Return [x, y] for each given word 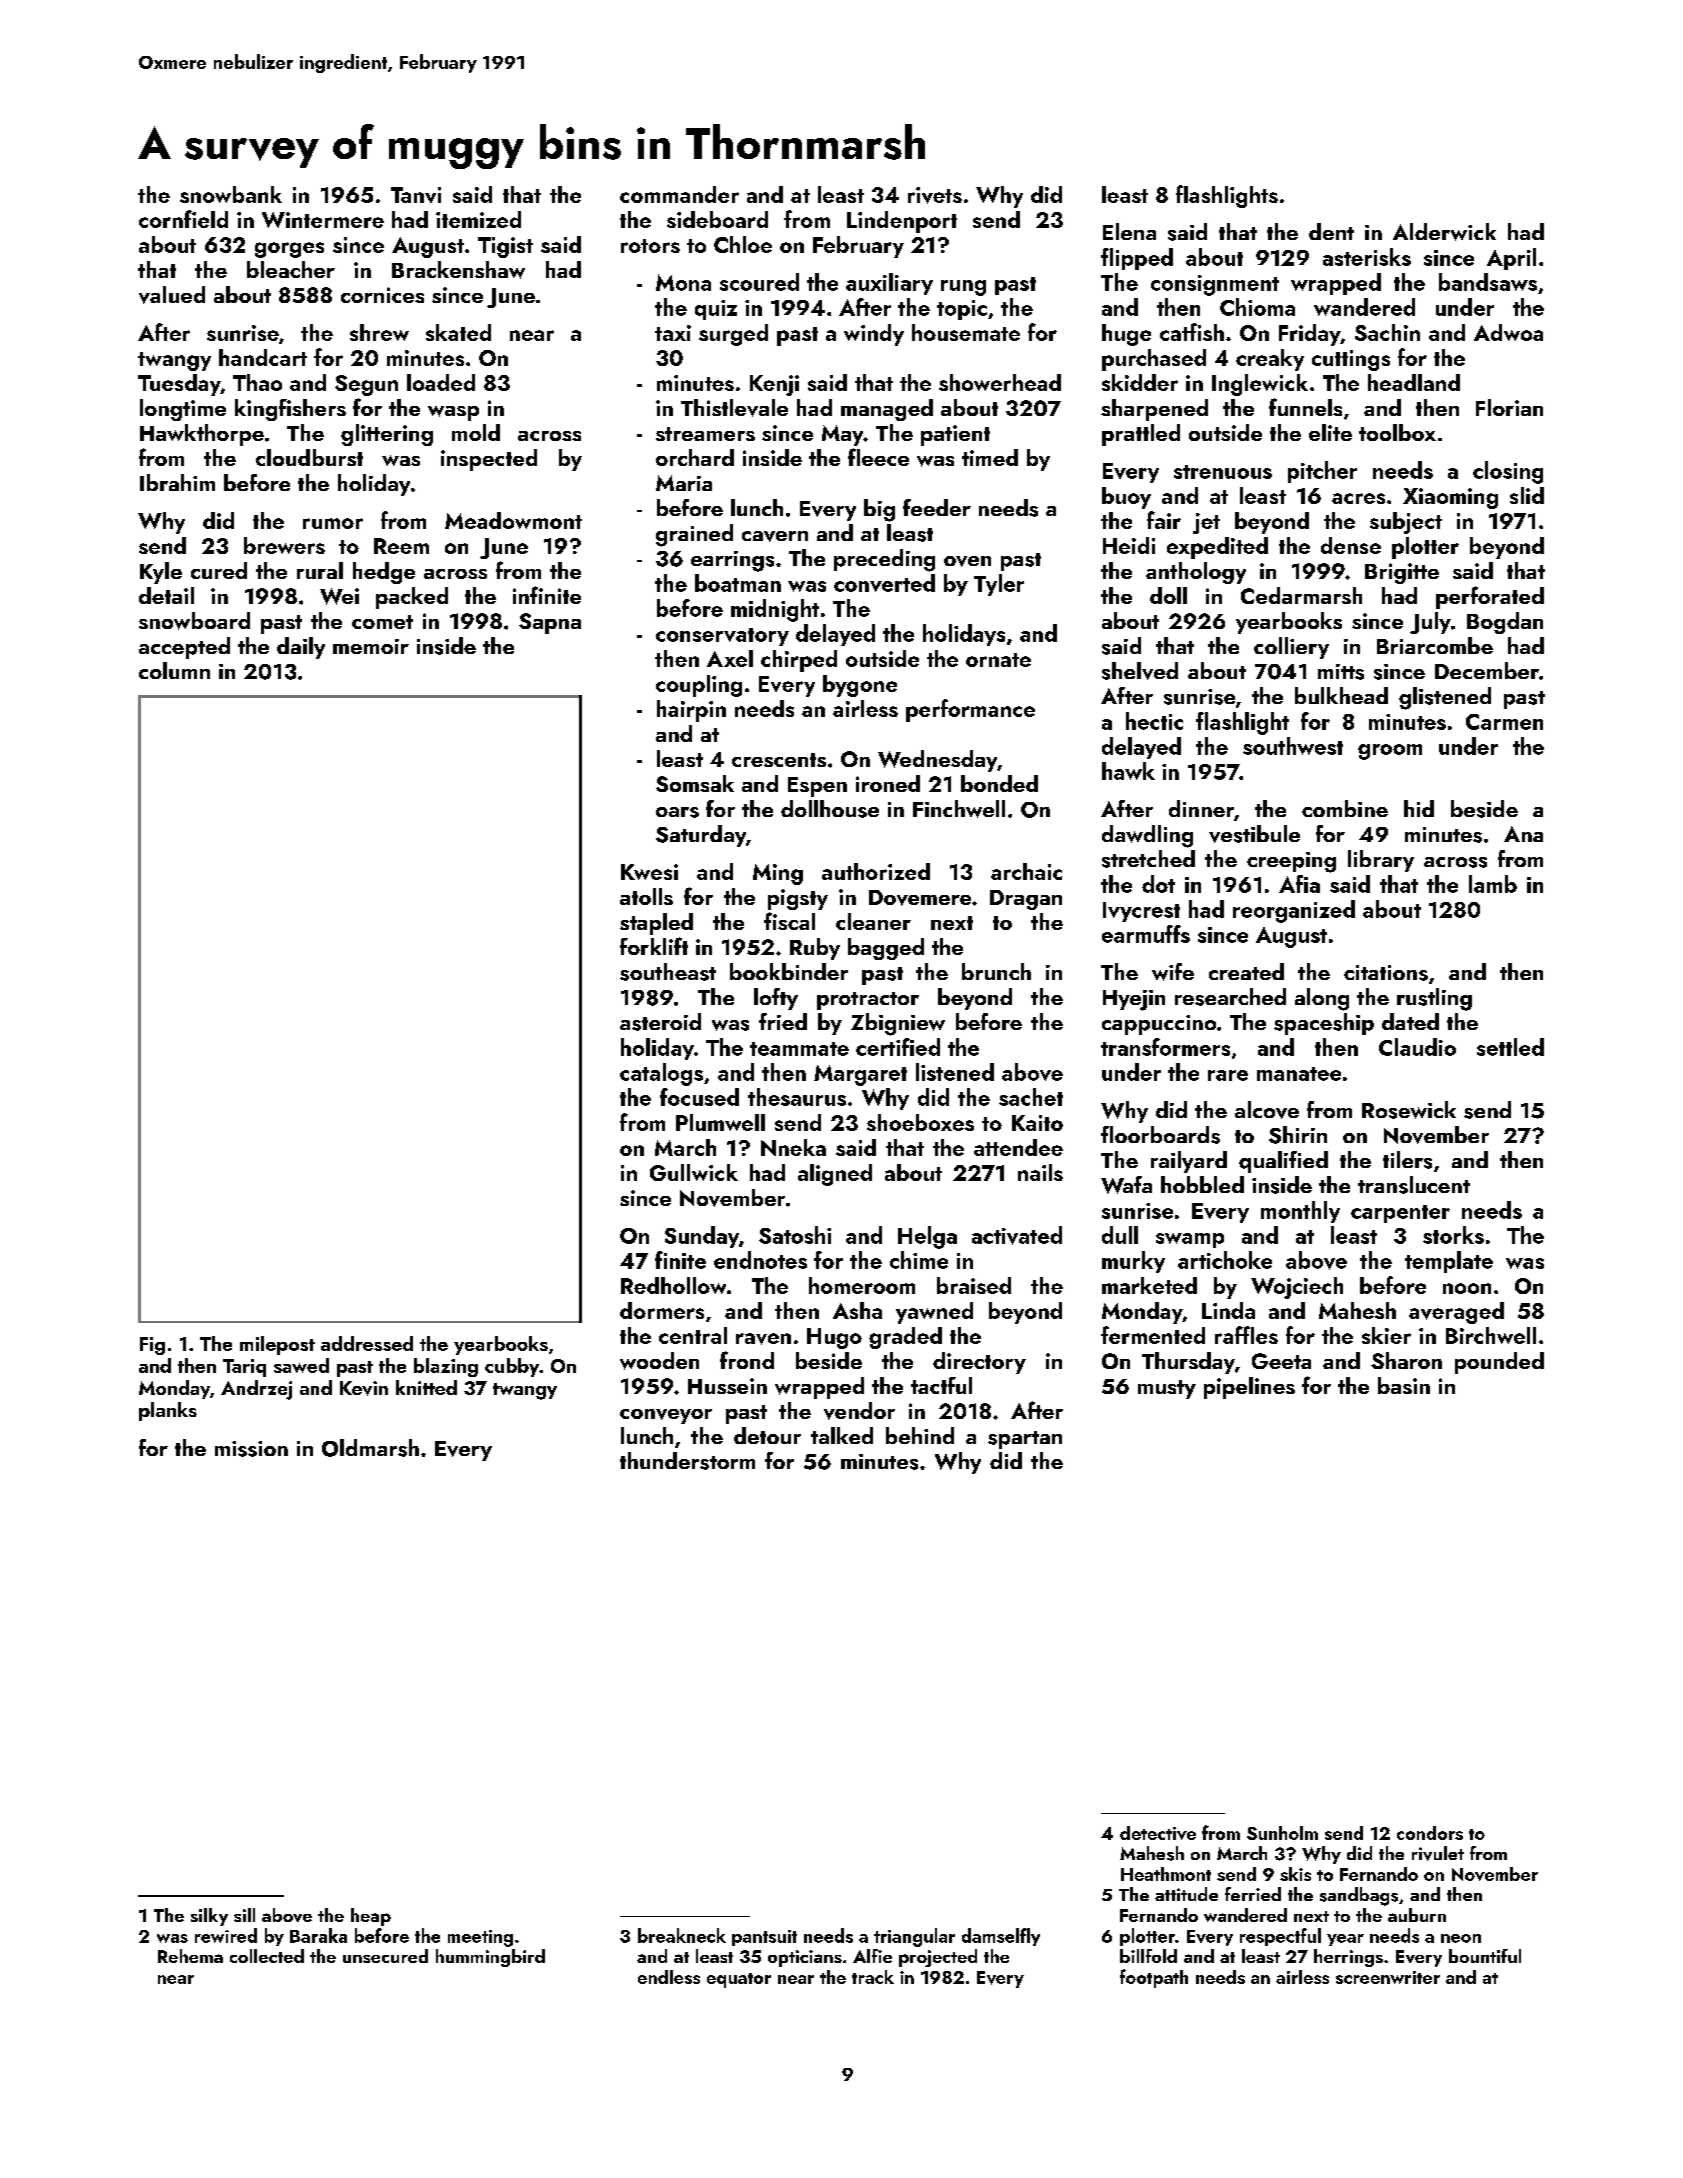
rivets [935, 195]
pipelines [1249, 1388]
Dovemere [920, 898]
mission [251, 1449]
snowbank [231, 194]
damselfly [1001, 1937]
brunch [996, 971]
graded [905, 1338]
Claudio [1417, 1047]
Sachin [1387, 332]
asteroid [660, 1022]
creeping [1291, 862]
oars [677, 812]
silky [209, 1917]
